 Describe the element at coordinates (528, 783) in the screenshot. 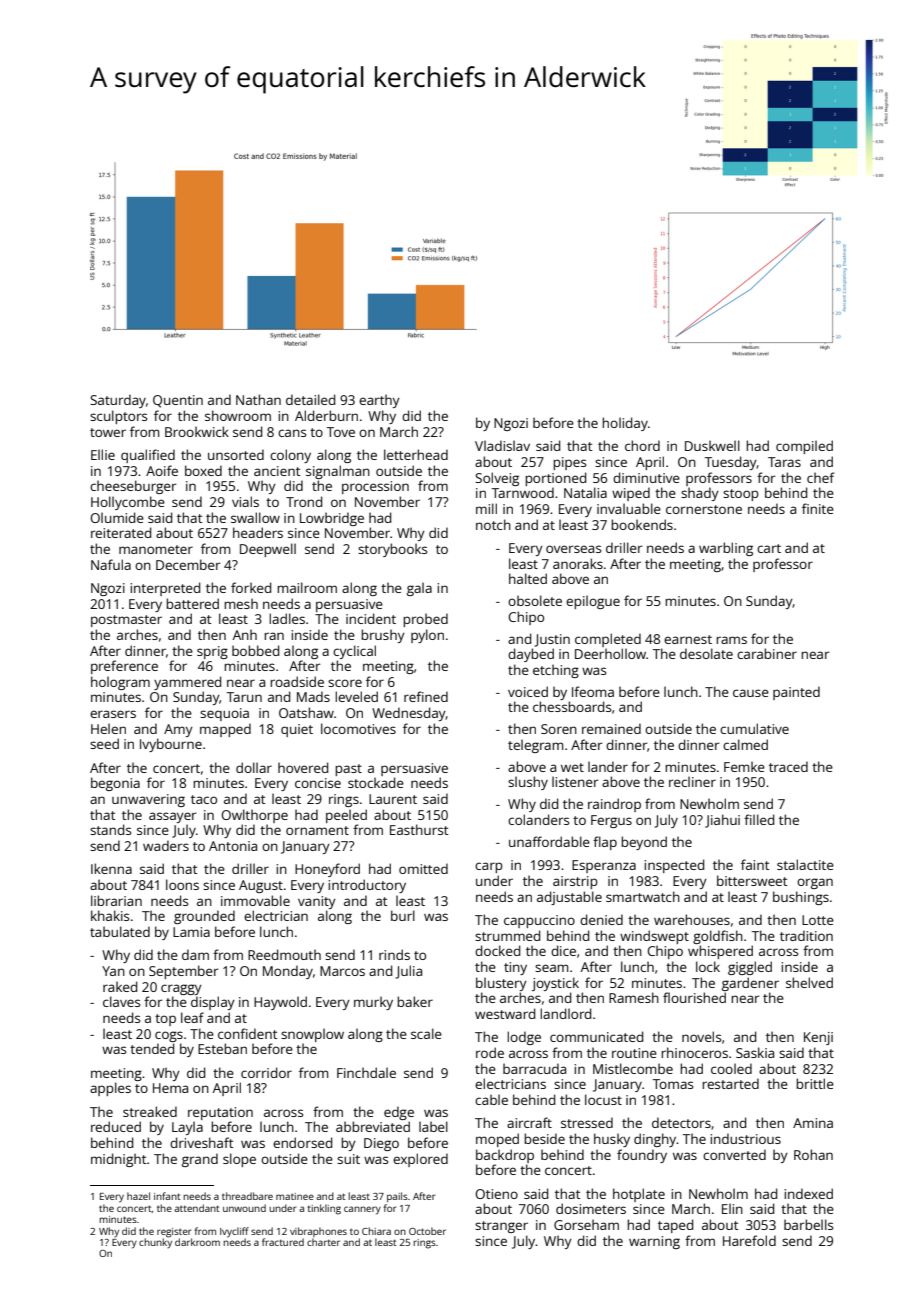

I see `slushy` at that location.
